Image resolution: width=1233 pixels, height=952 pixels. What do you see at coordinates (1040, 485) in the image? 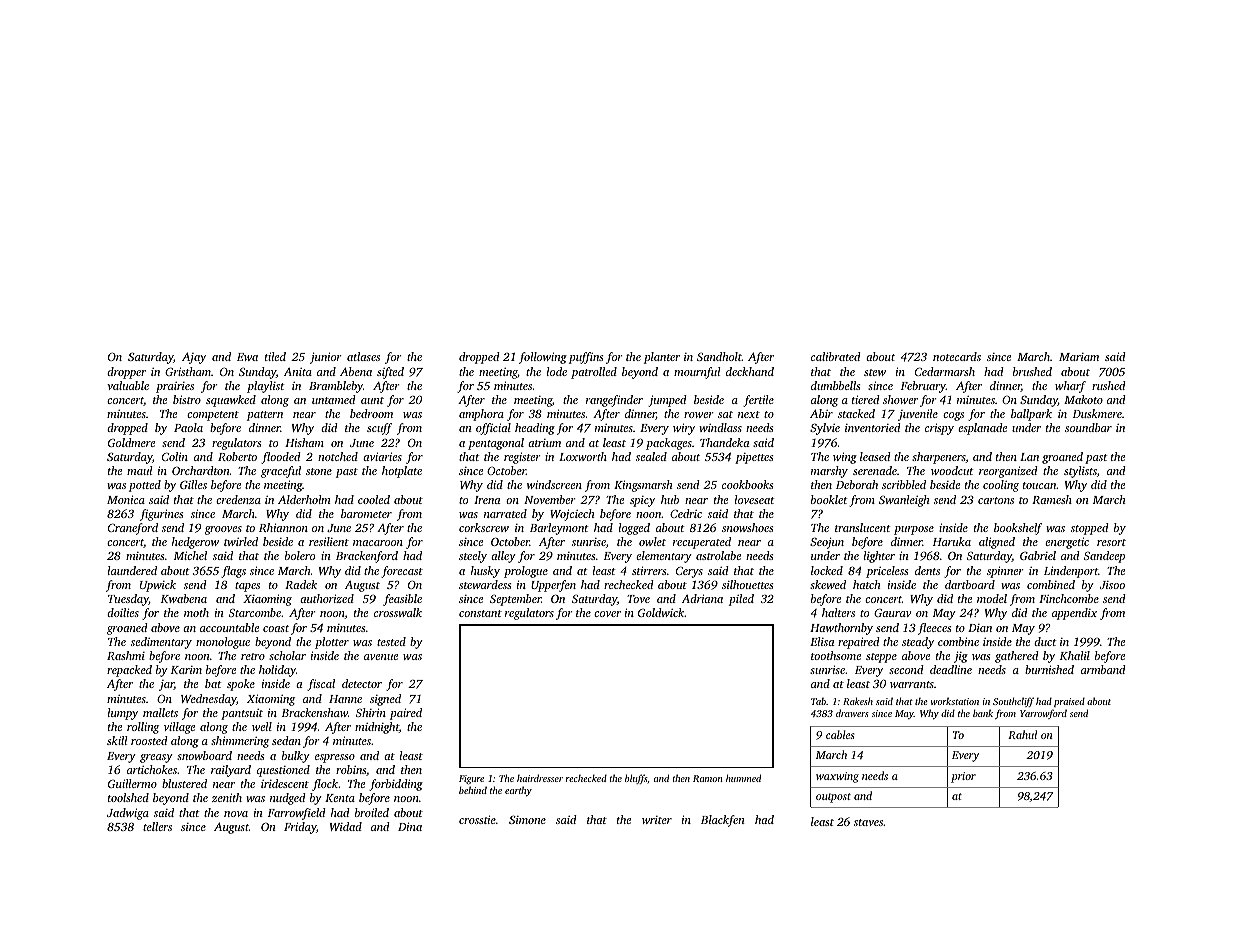
I see `toucan` at bounding box center [1040, 485].
